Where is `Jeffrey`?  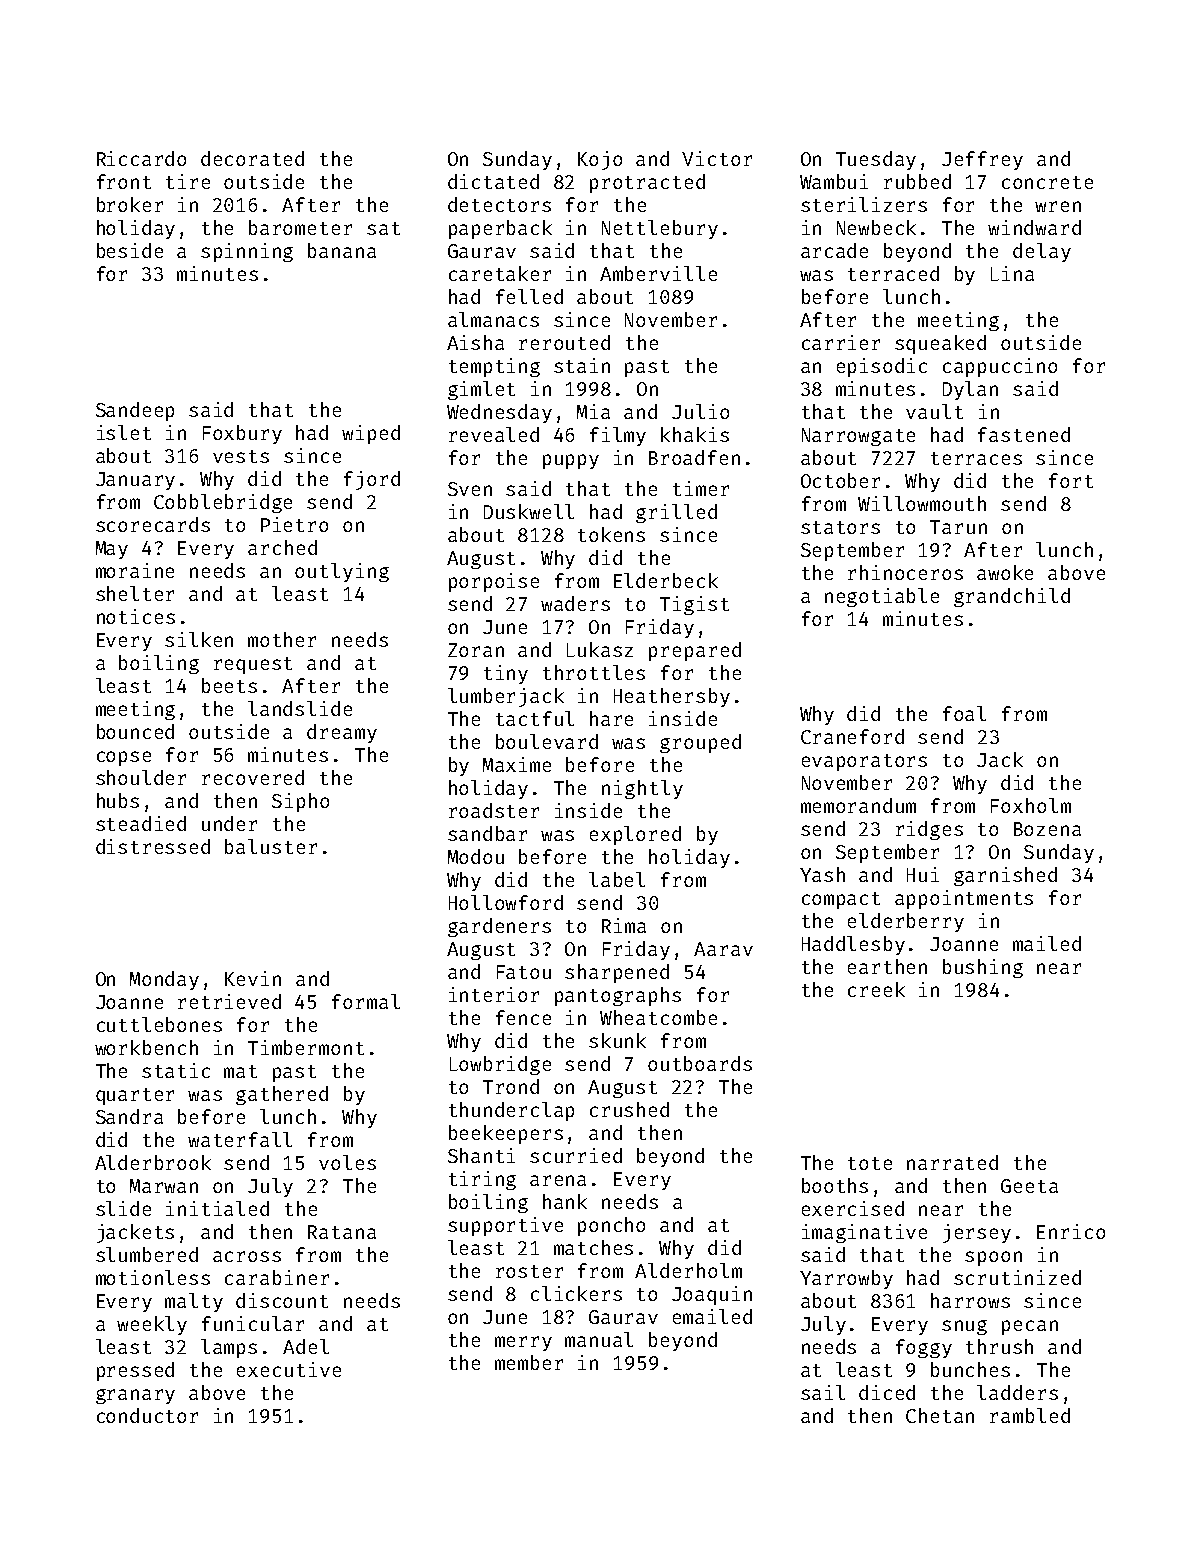
Jeffrey is located at coordinates (982, 160).
